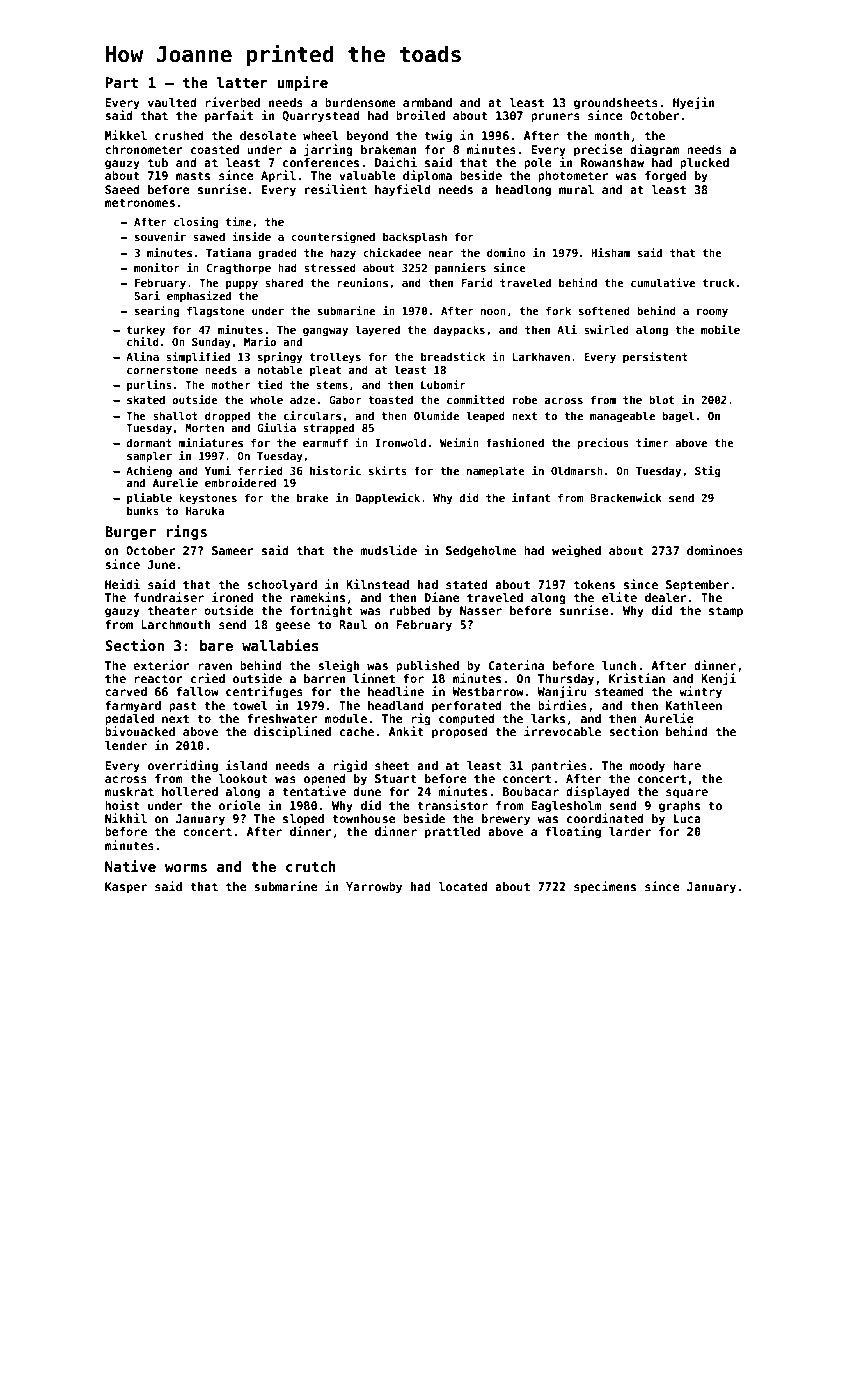 The width and height of the screenshot is (849, 1400). Describe the element at coordinates (193, 175) in the screenshot. I see `masts` at that location.
